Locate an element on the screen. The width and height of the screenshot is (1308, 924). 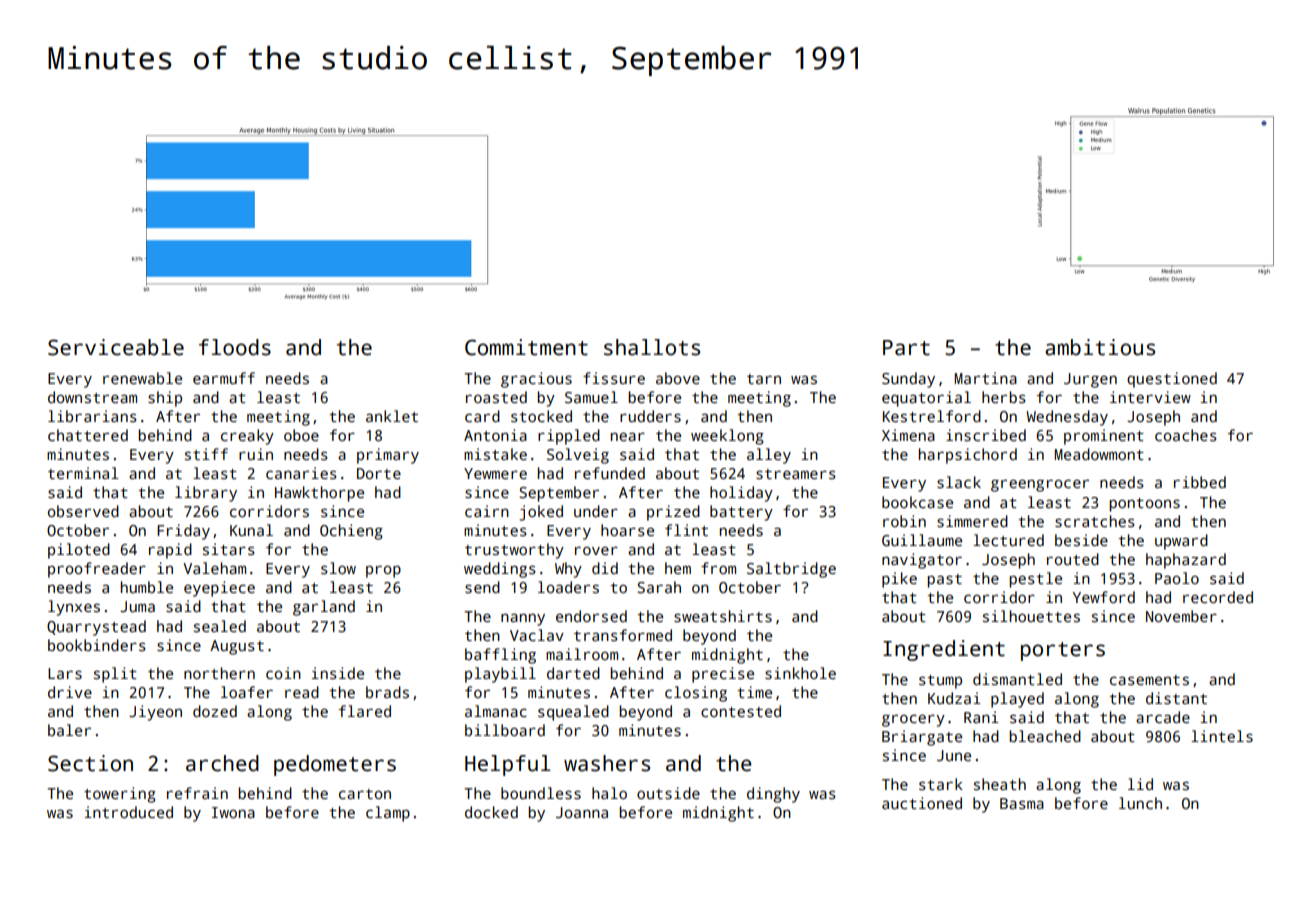
tarn is located at coordinates (764, 379).
